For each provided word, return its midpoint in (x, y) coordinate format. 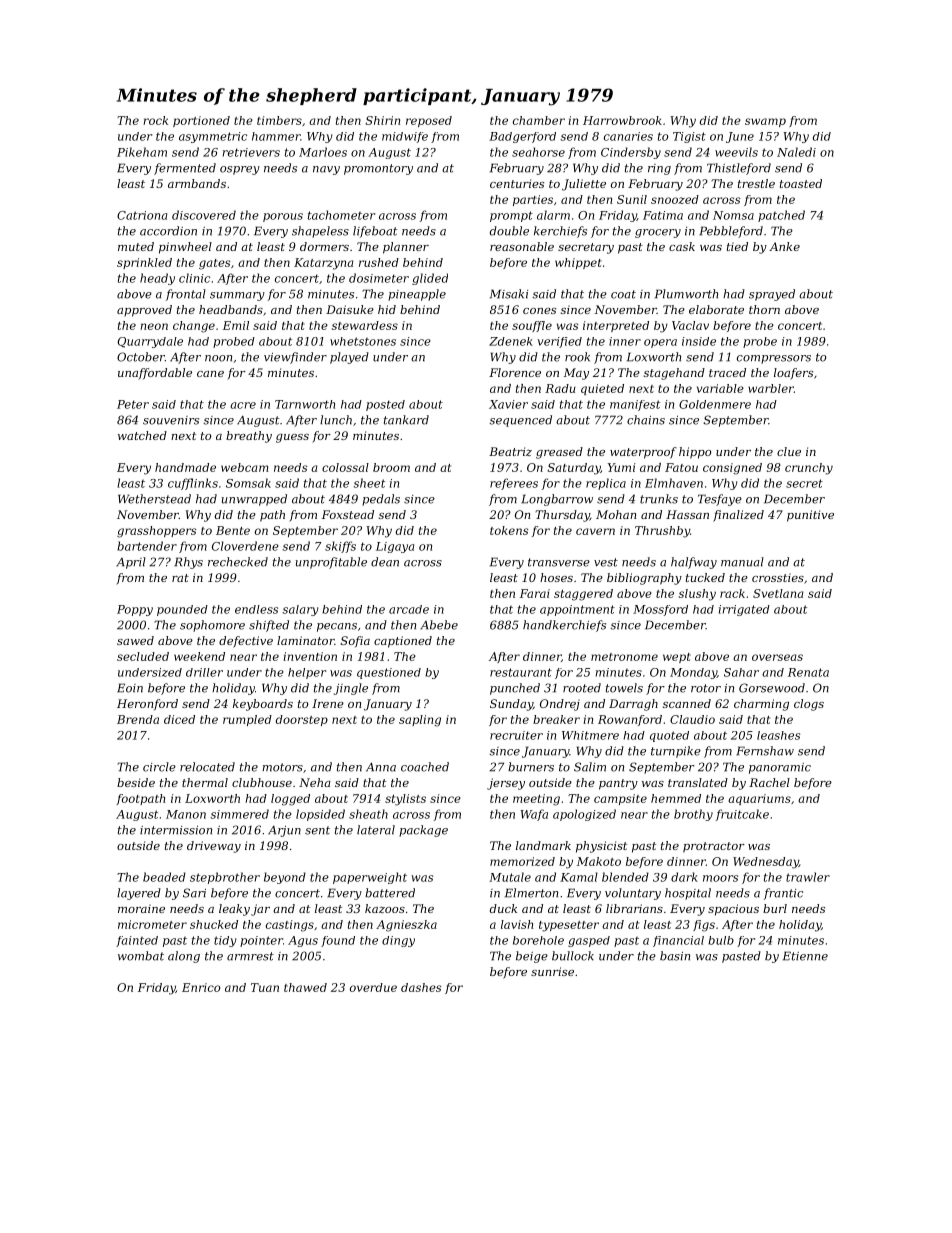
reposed (429, 121)
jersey (506, 784)
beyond (285, 878)
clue (789, 451)
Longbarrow (557, 500)
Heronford (147, 704)
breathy (249, 437)
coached (425, 767)
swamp (765, 122)
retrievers (251, 152)
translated (698, 782)
